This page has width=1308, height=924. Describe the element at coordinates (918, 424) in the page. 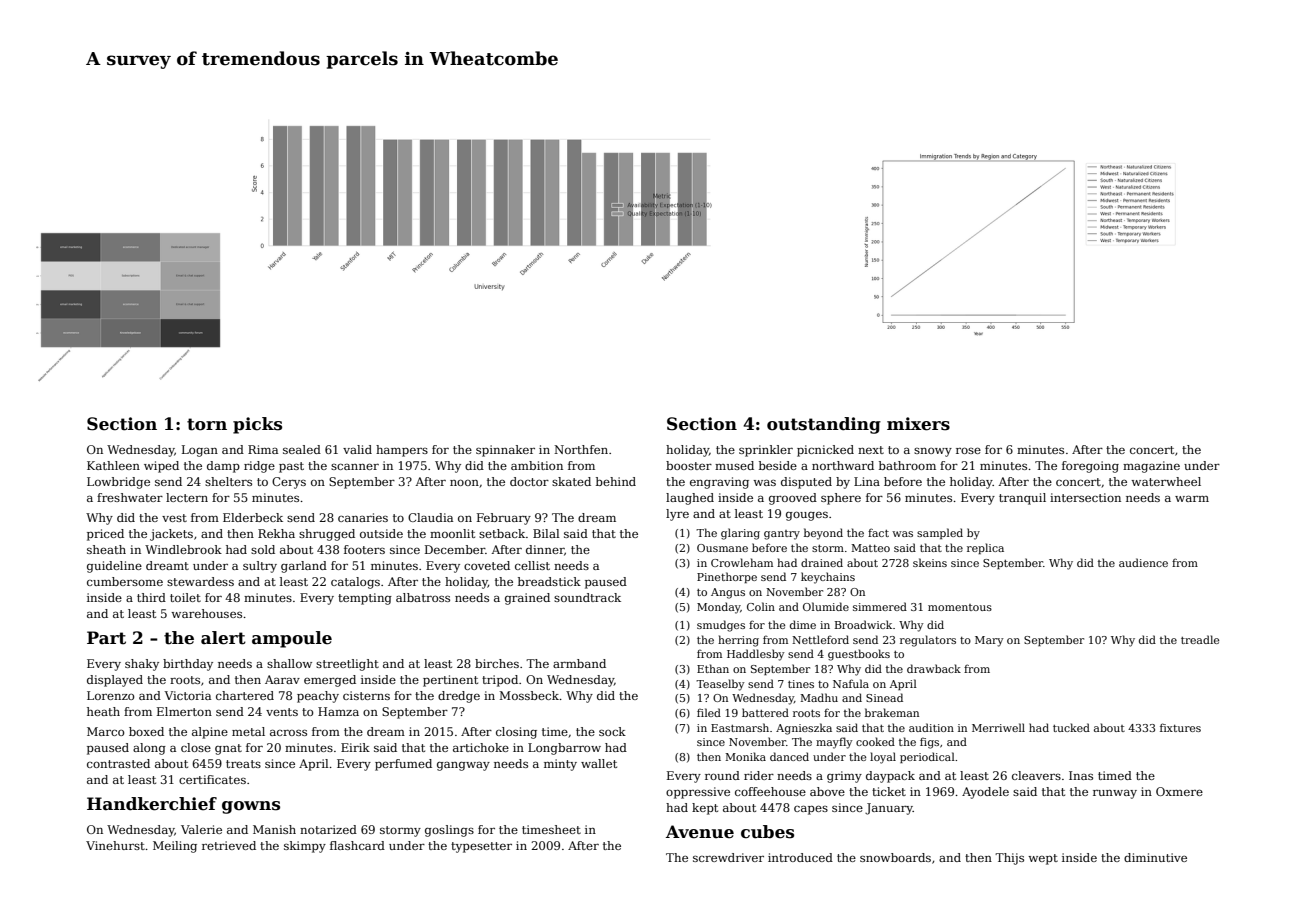

I see `mixers` at that location.
